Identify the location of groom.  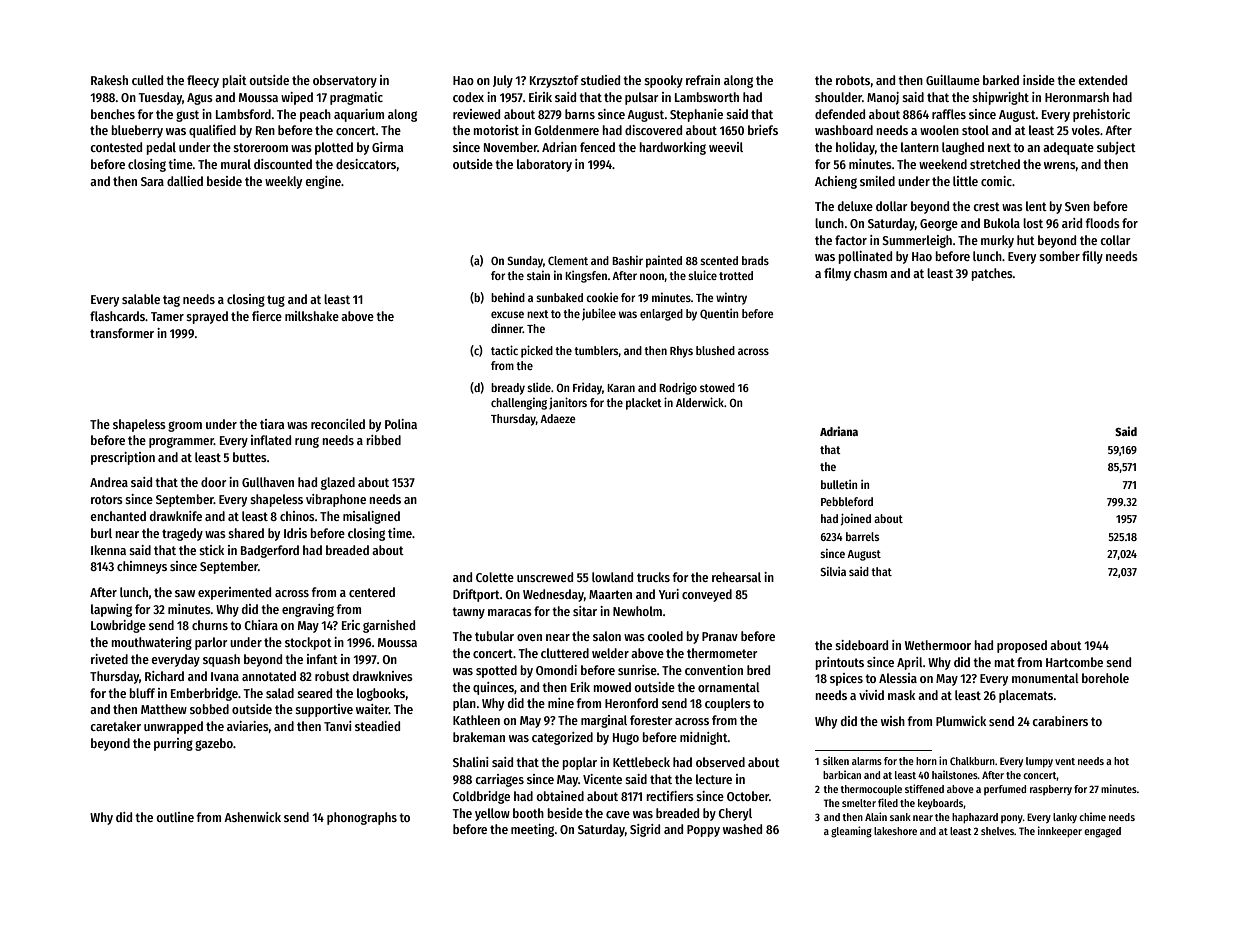
(185, 426).
